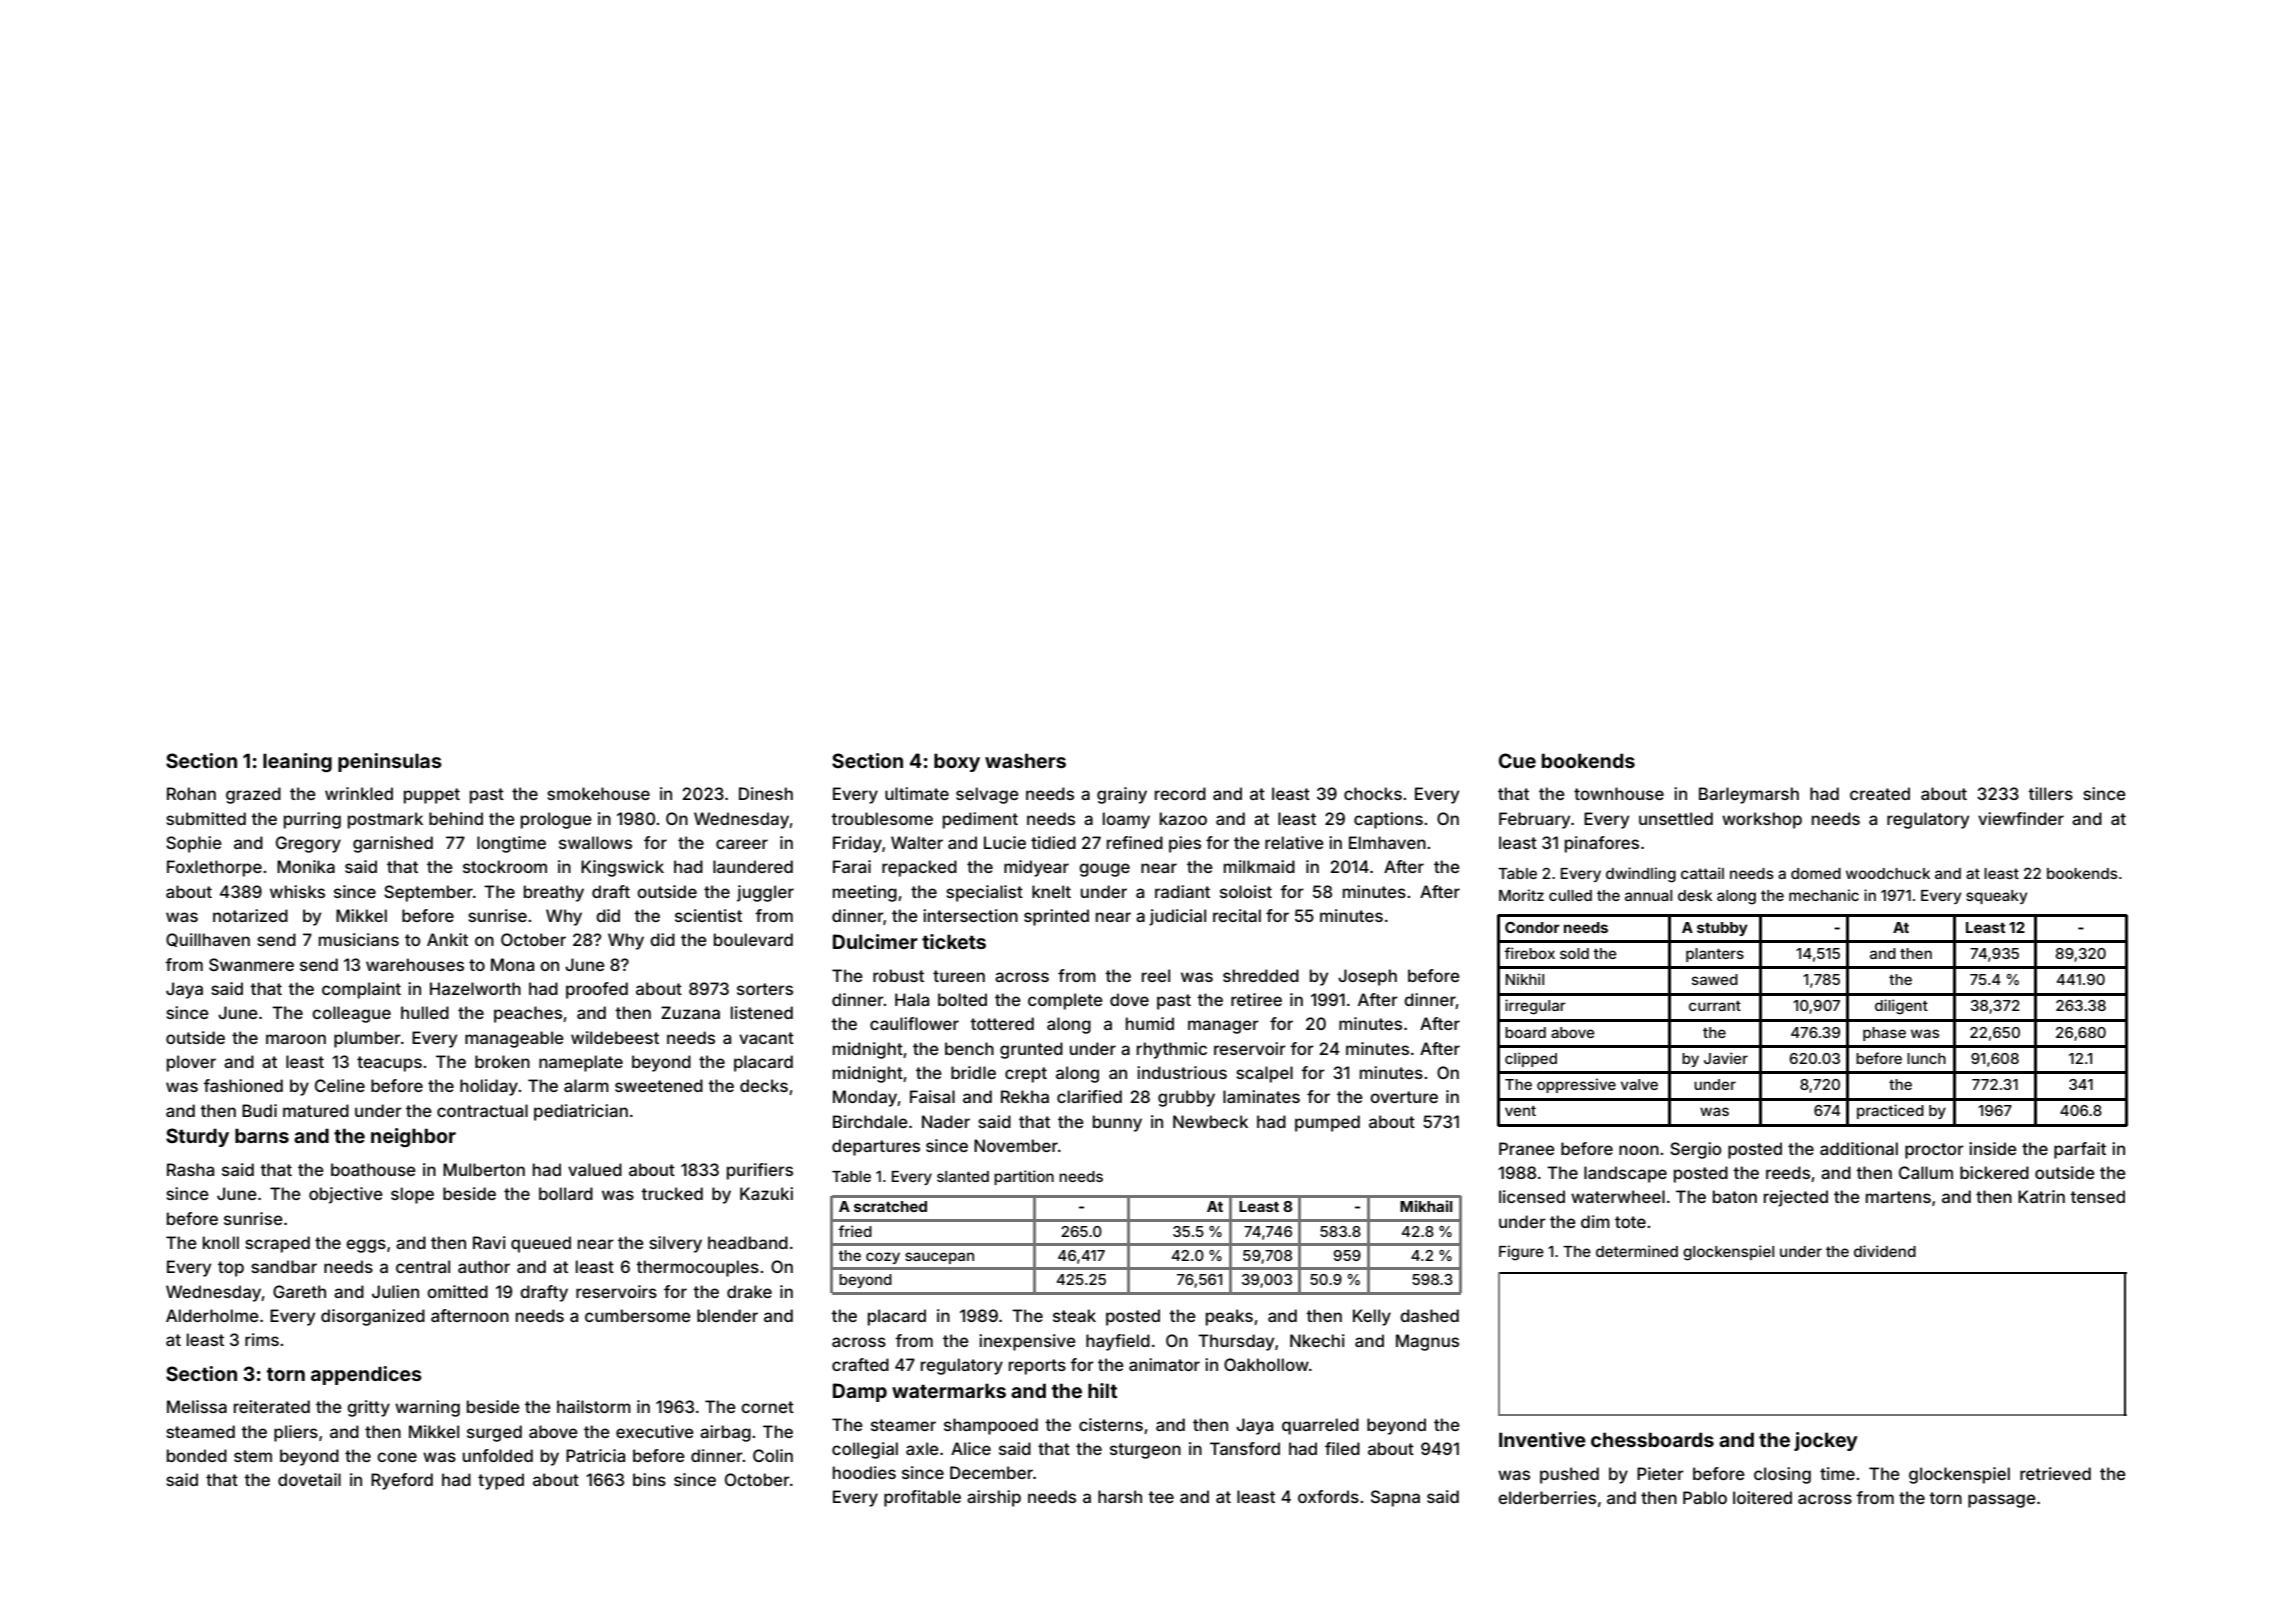 The image size is (2292, 1620). What do you see at coordinates (1517, 760) in the image?
I see `Cue` at bounding box center [1517, 760].
